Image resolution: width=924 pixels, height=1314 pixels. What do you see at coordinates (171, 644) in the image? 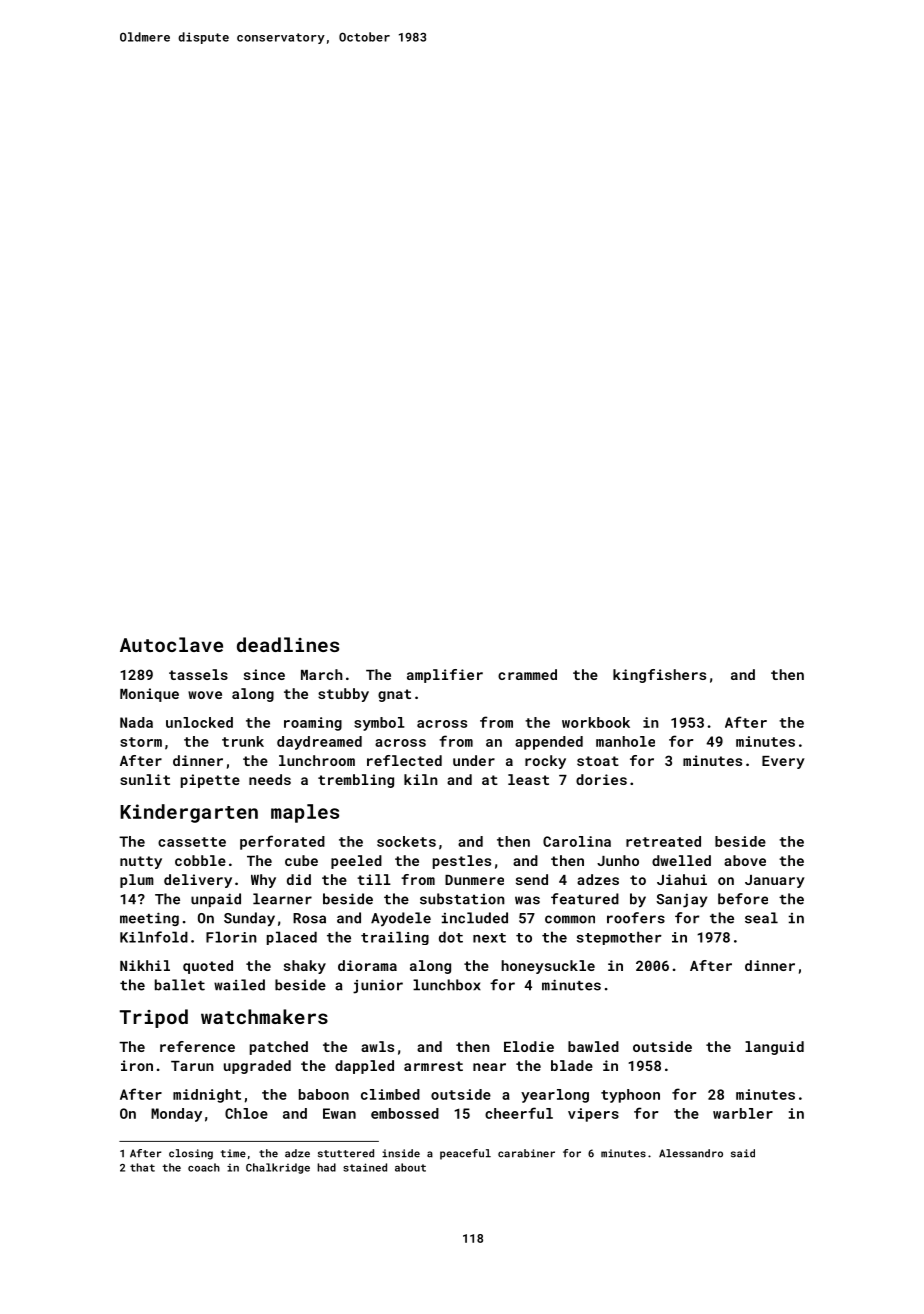
I see `Autoclave` at bounding box center [171, 644].
